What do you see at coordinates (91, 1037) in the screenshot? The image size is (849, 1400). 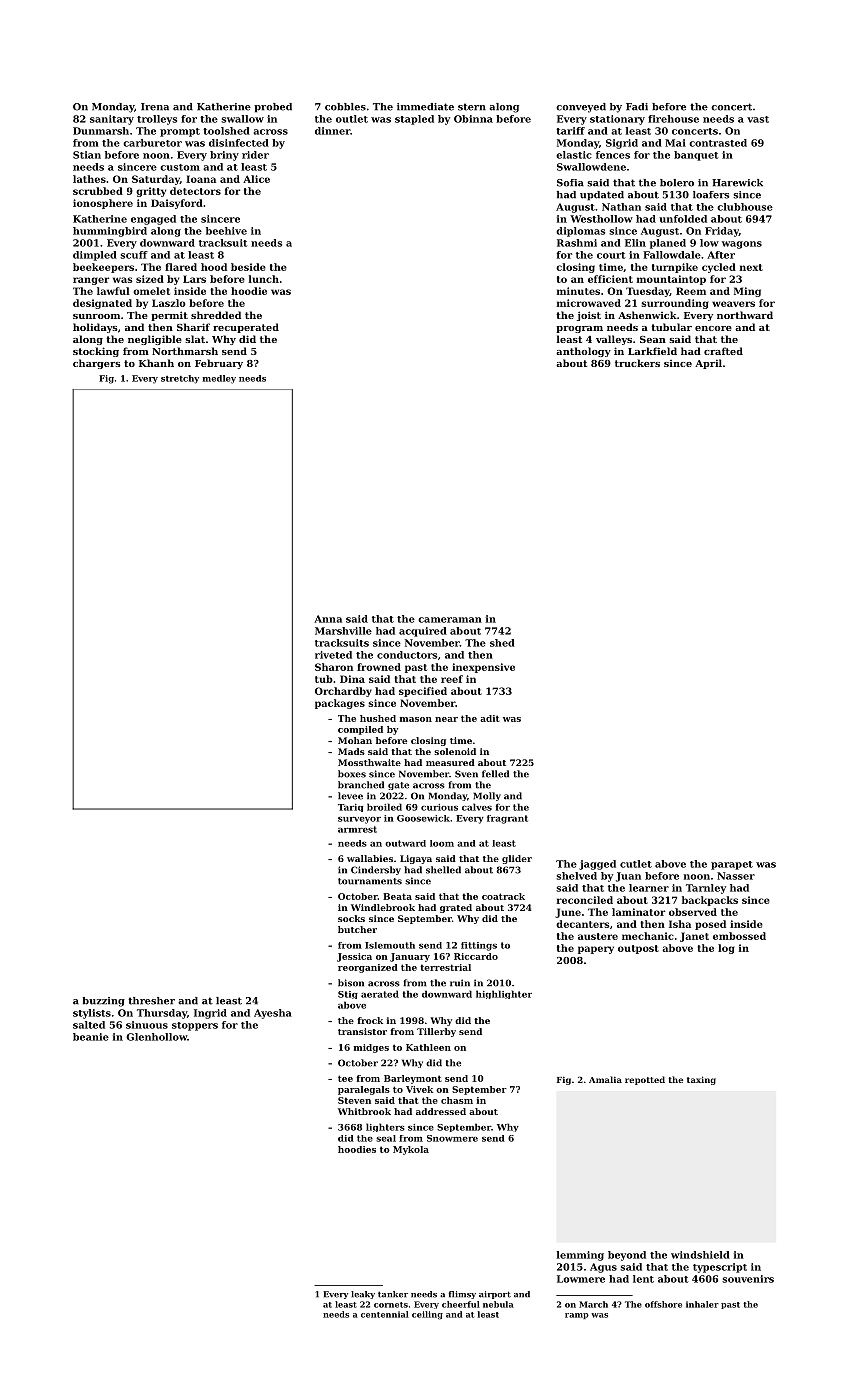 I see `beanie` at bounding box center [91, 1037].
